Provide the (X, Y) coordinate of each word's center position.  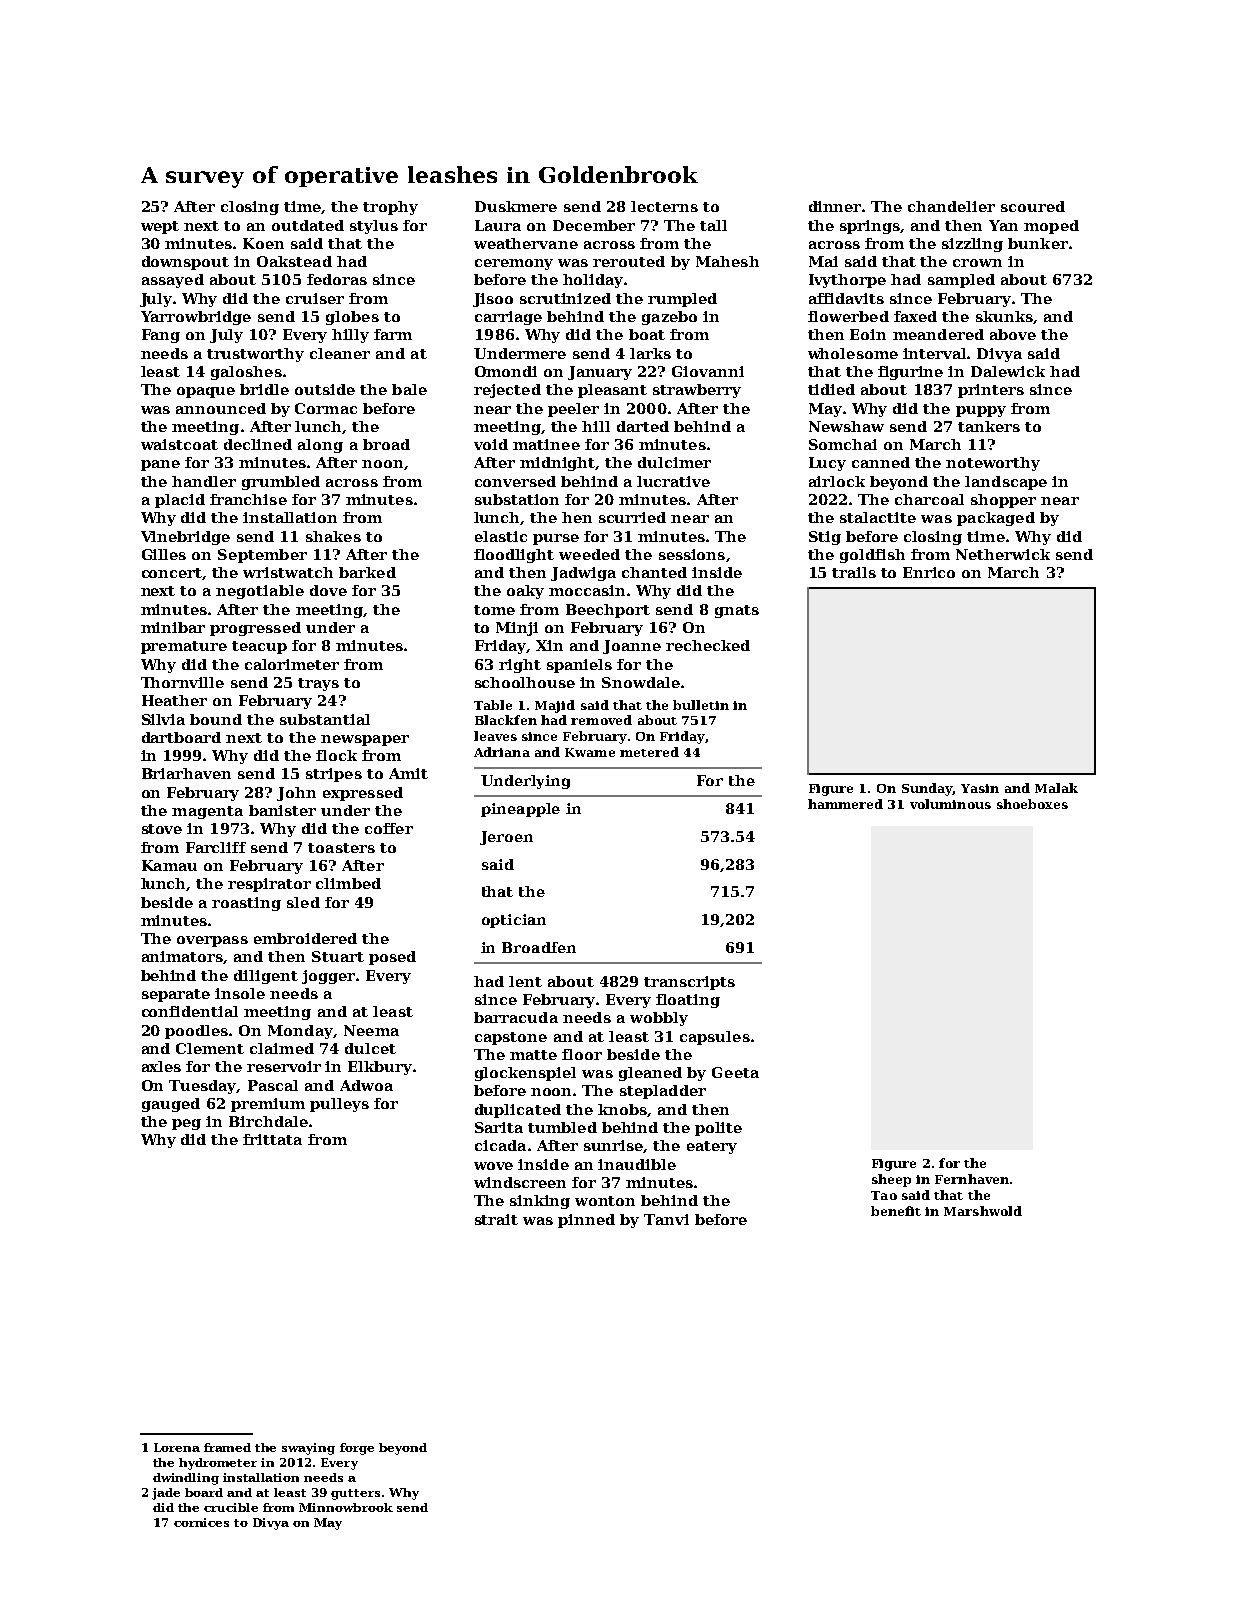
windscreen (520, 1182)
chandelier (951, 206)
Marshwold (983, 1211)
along (320, 446)
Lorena (177, 1447)
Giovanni (708, 371)
